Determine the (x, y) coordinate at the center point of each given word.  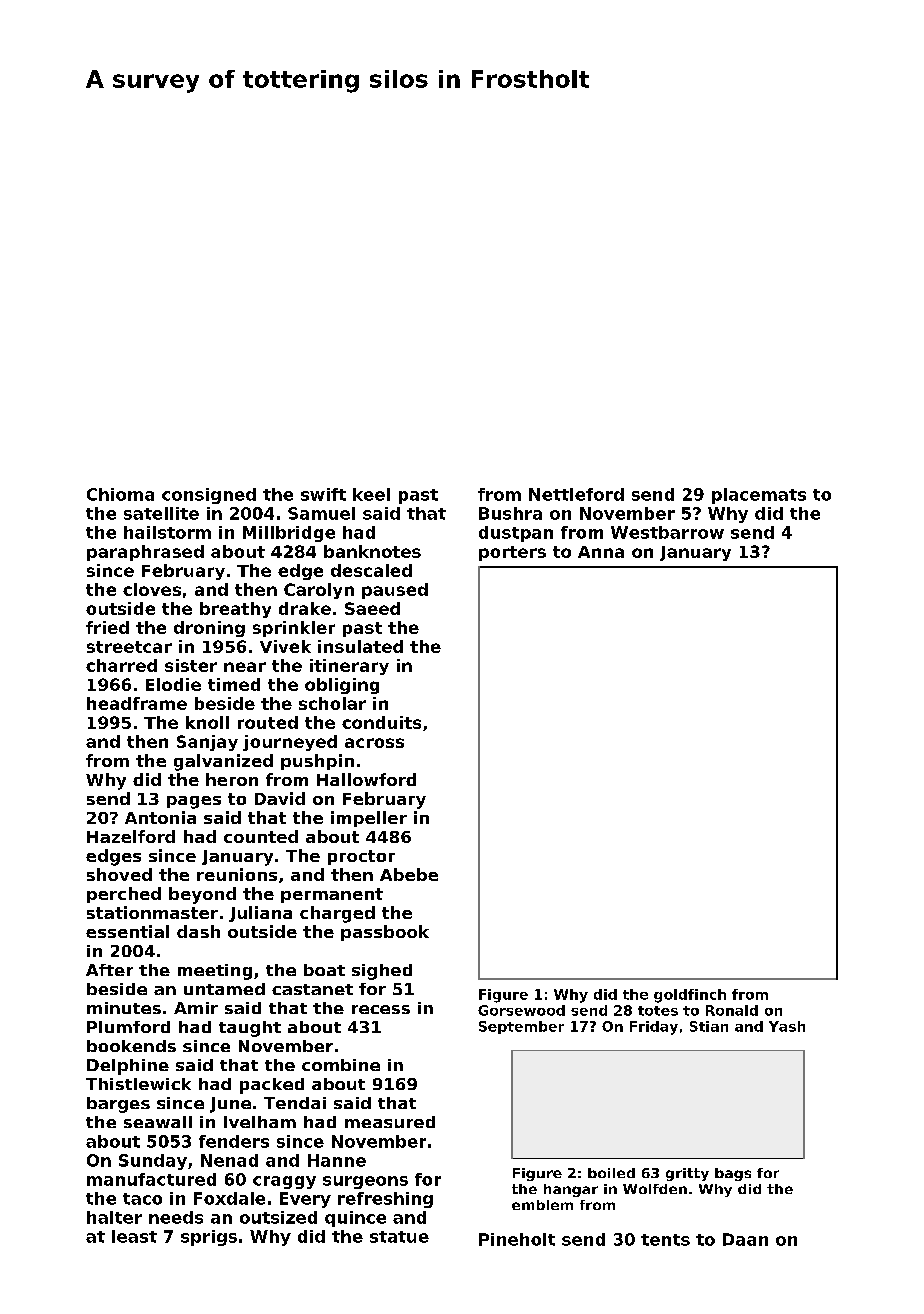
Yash (787, 1026)
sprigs (209, 1238)
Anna (601, 552)
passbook (385, 933)
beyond (202, 895)
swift (323, 494)
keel (371, 494)
